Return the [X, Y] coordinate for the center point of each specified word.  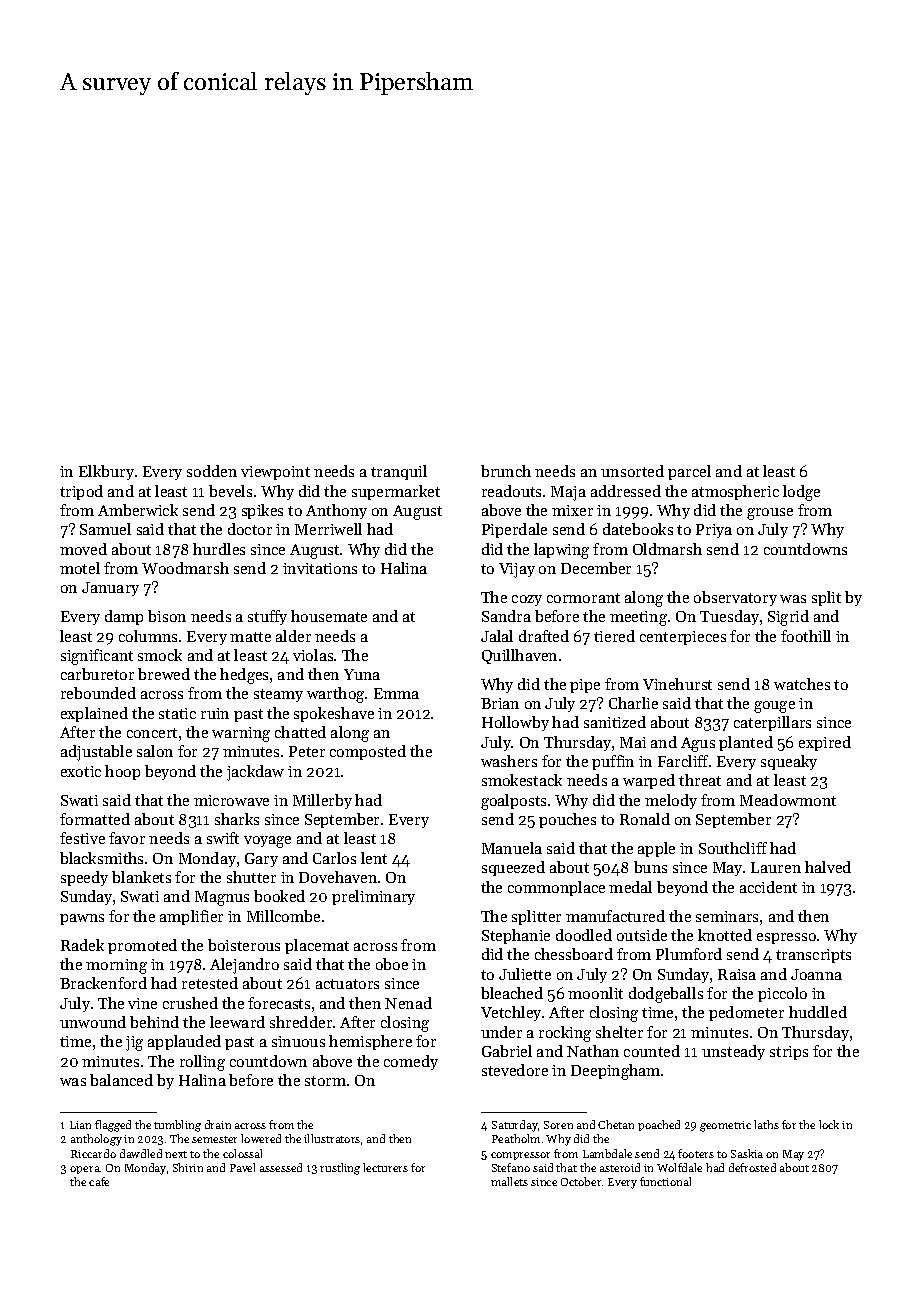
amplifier [191, 917]
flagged [113, 1126]
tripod [81, 492]
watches [802, 684]
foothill [806, 636]
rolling [202, 1063]
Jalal [497, 636]
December [596, 568]
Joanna [816, 974]
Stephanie [516, 936]
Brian [500, 703]
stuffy [267, 617]
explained [94, 714]
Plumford [689, 954]
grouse [770, 514]
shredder [301, 1022]
